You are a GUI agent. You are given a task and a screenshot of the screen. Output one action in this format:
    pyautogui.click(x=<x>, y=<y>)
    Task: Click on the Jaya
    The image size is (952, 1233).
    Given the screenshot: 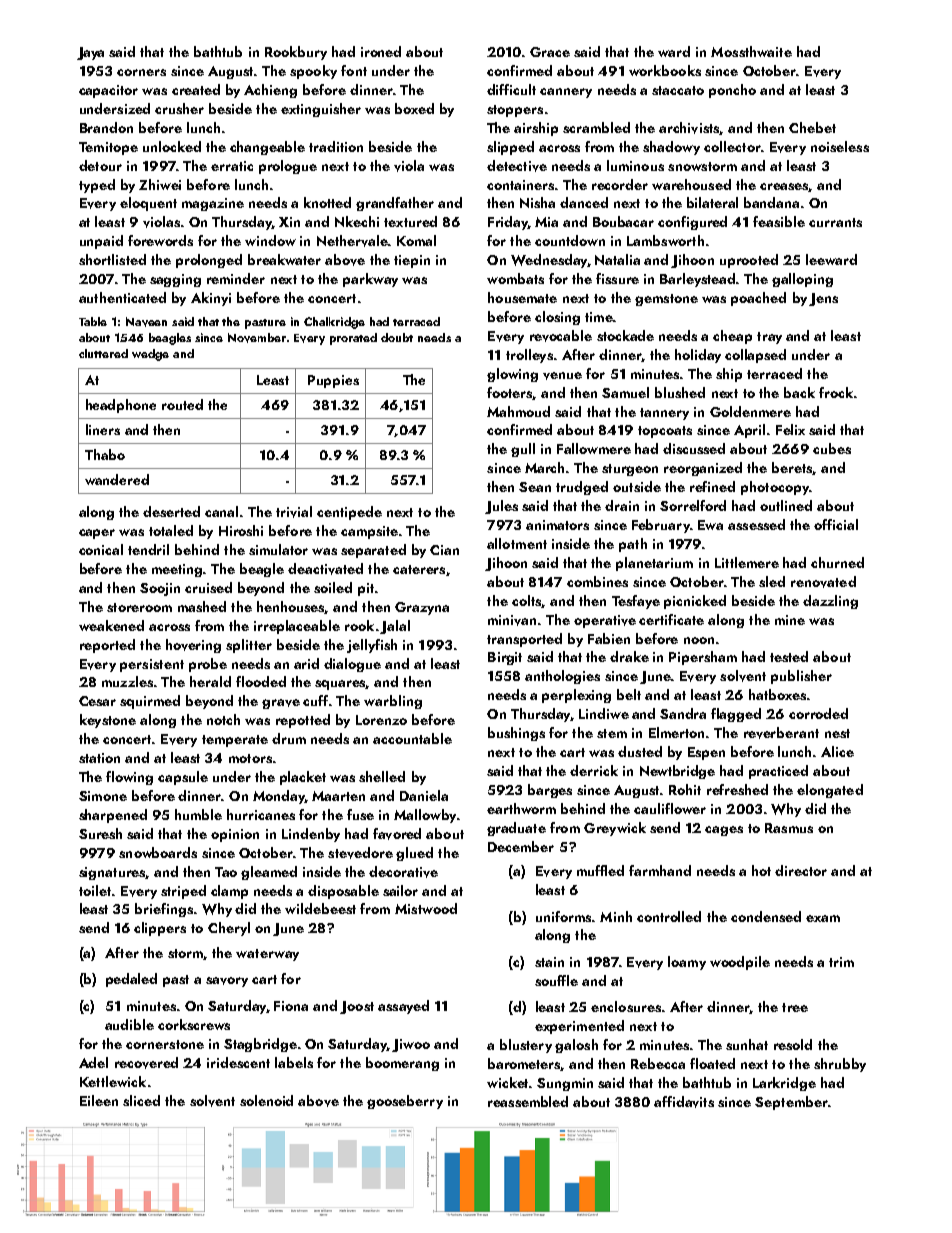 What is the action you would take?
    pyautogui.click(x=90, y=53)
